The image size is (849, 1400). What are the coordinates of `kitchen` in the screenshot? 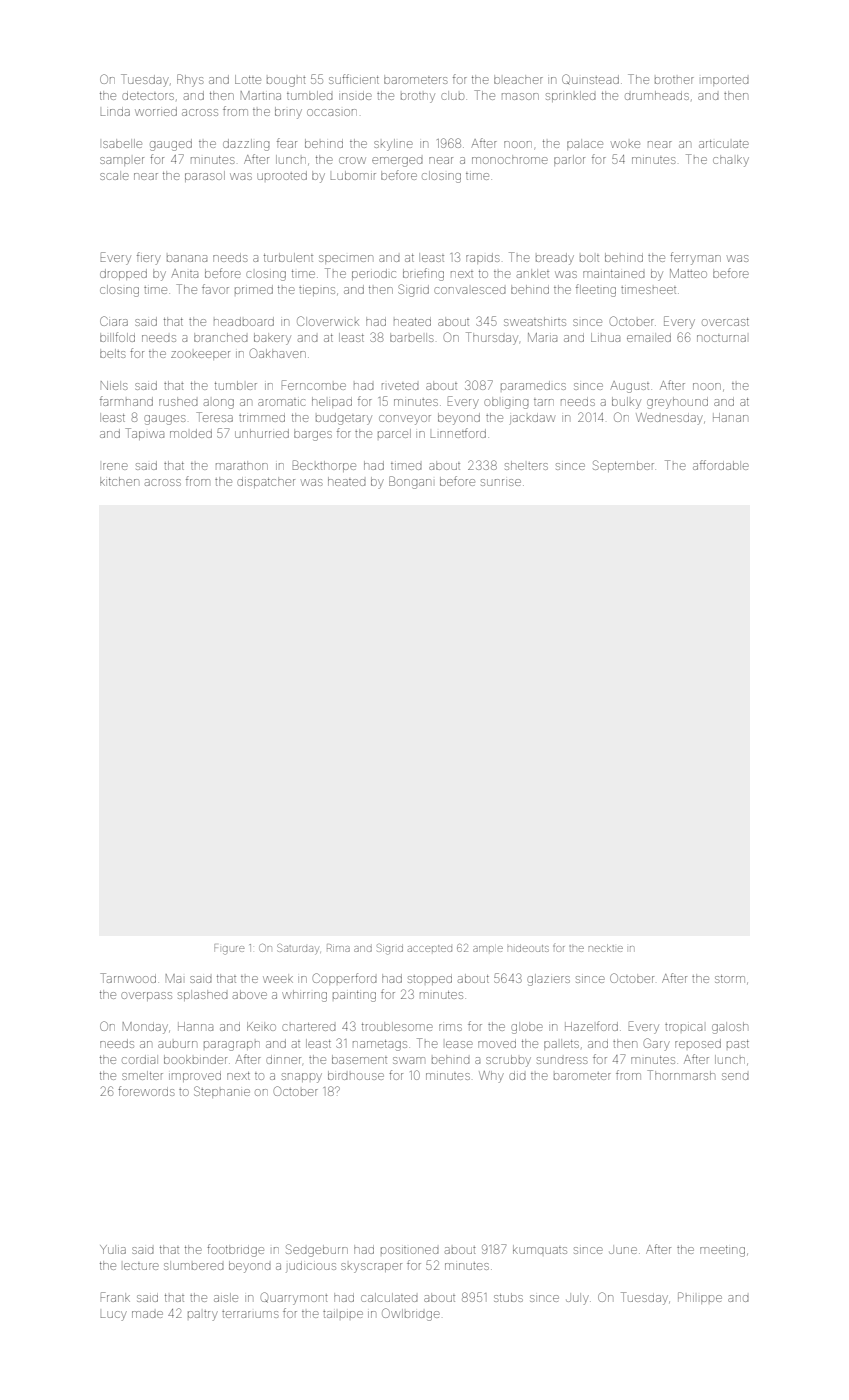 It's located at (119, 481).
